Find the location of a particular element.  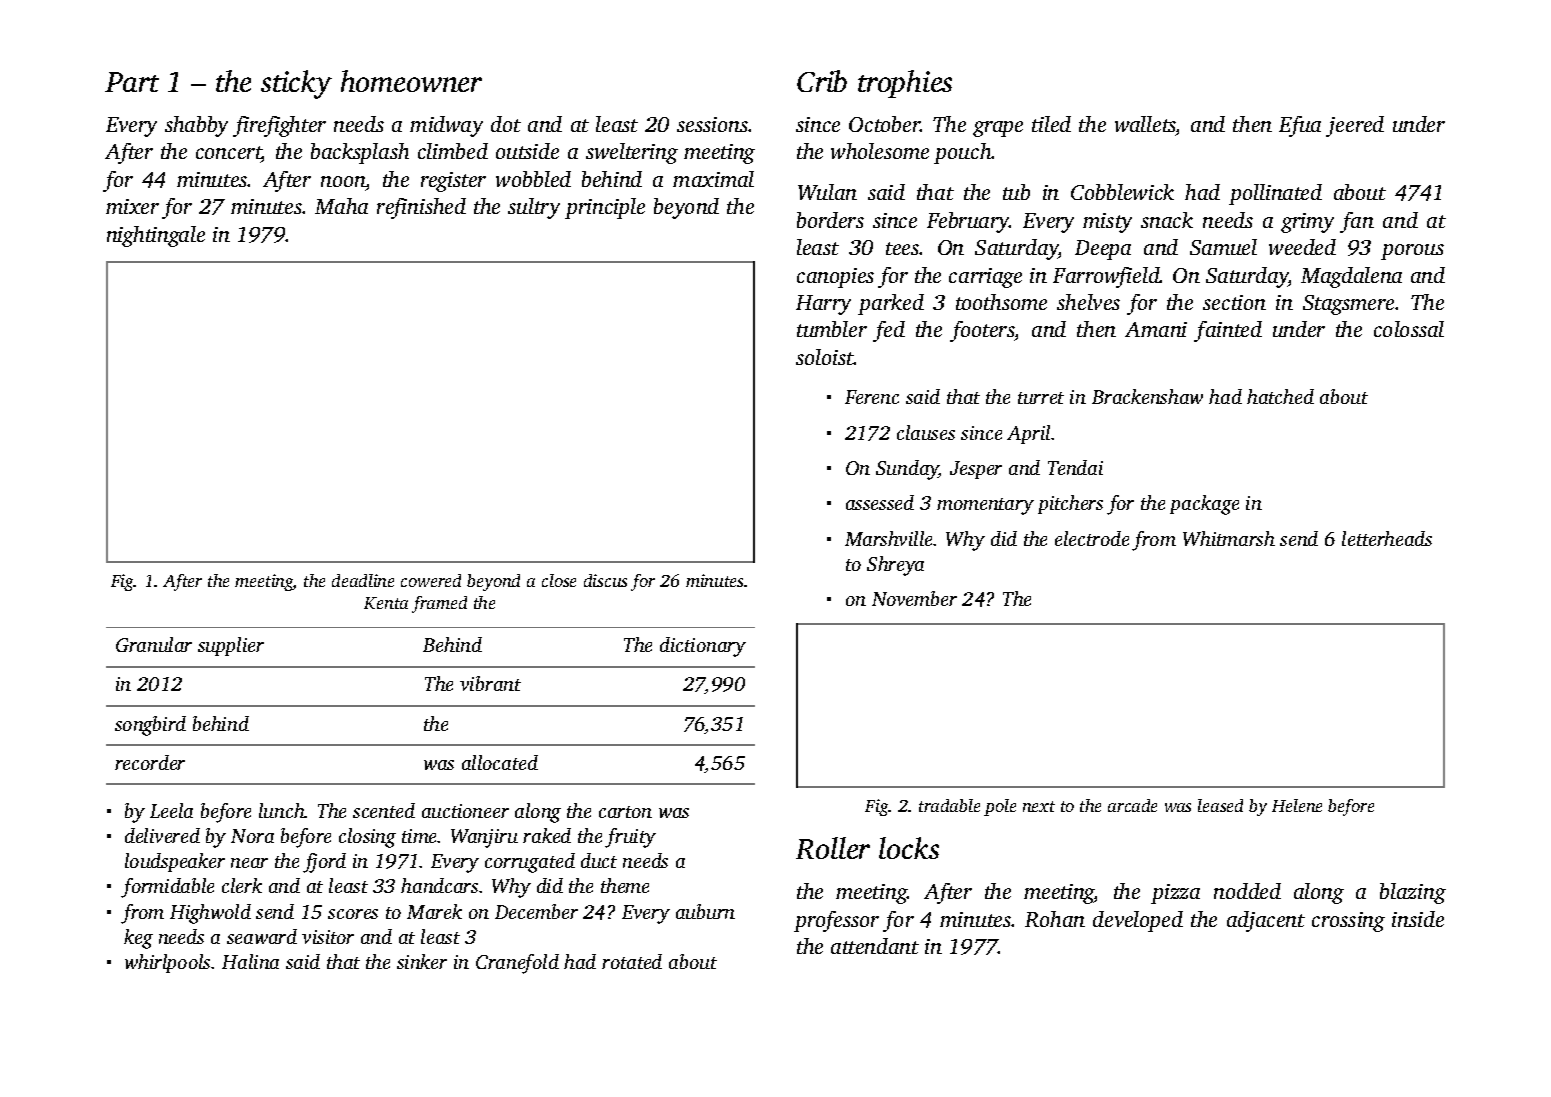

Tendai is located at coordinates (1075, 467).
